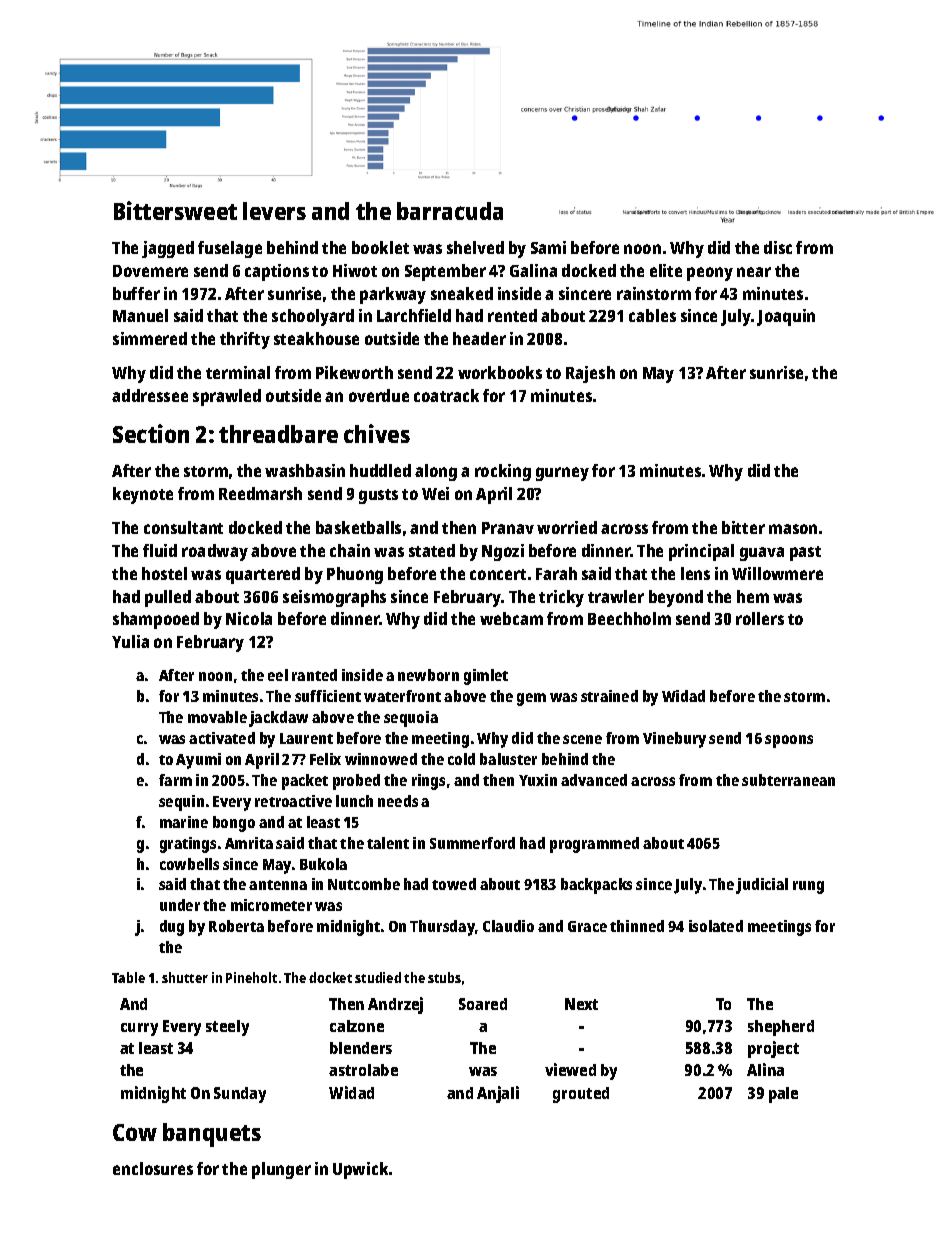 This image has height=1233, width=952. Describe the element at coordinates (227, 1028) in the image. I see `steely` at that location.
